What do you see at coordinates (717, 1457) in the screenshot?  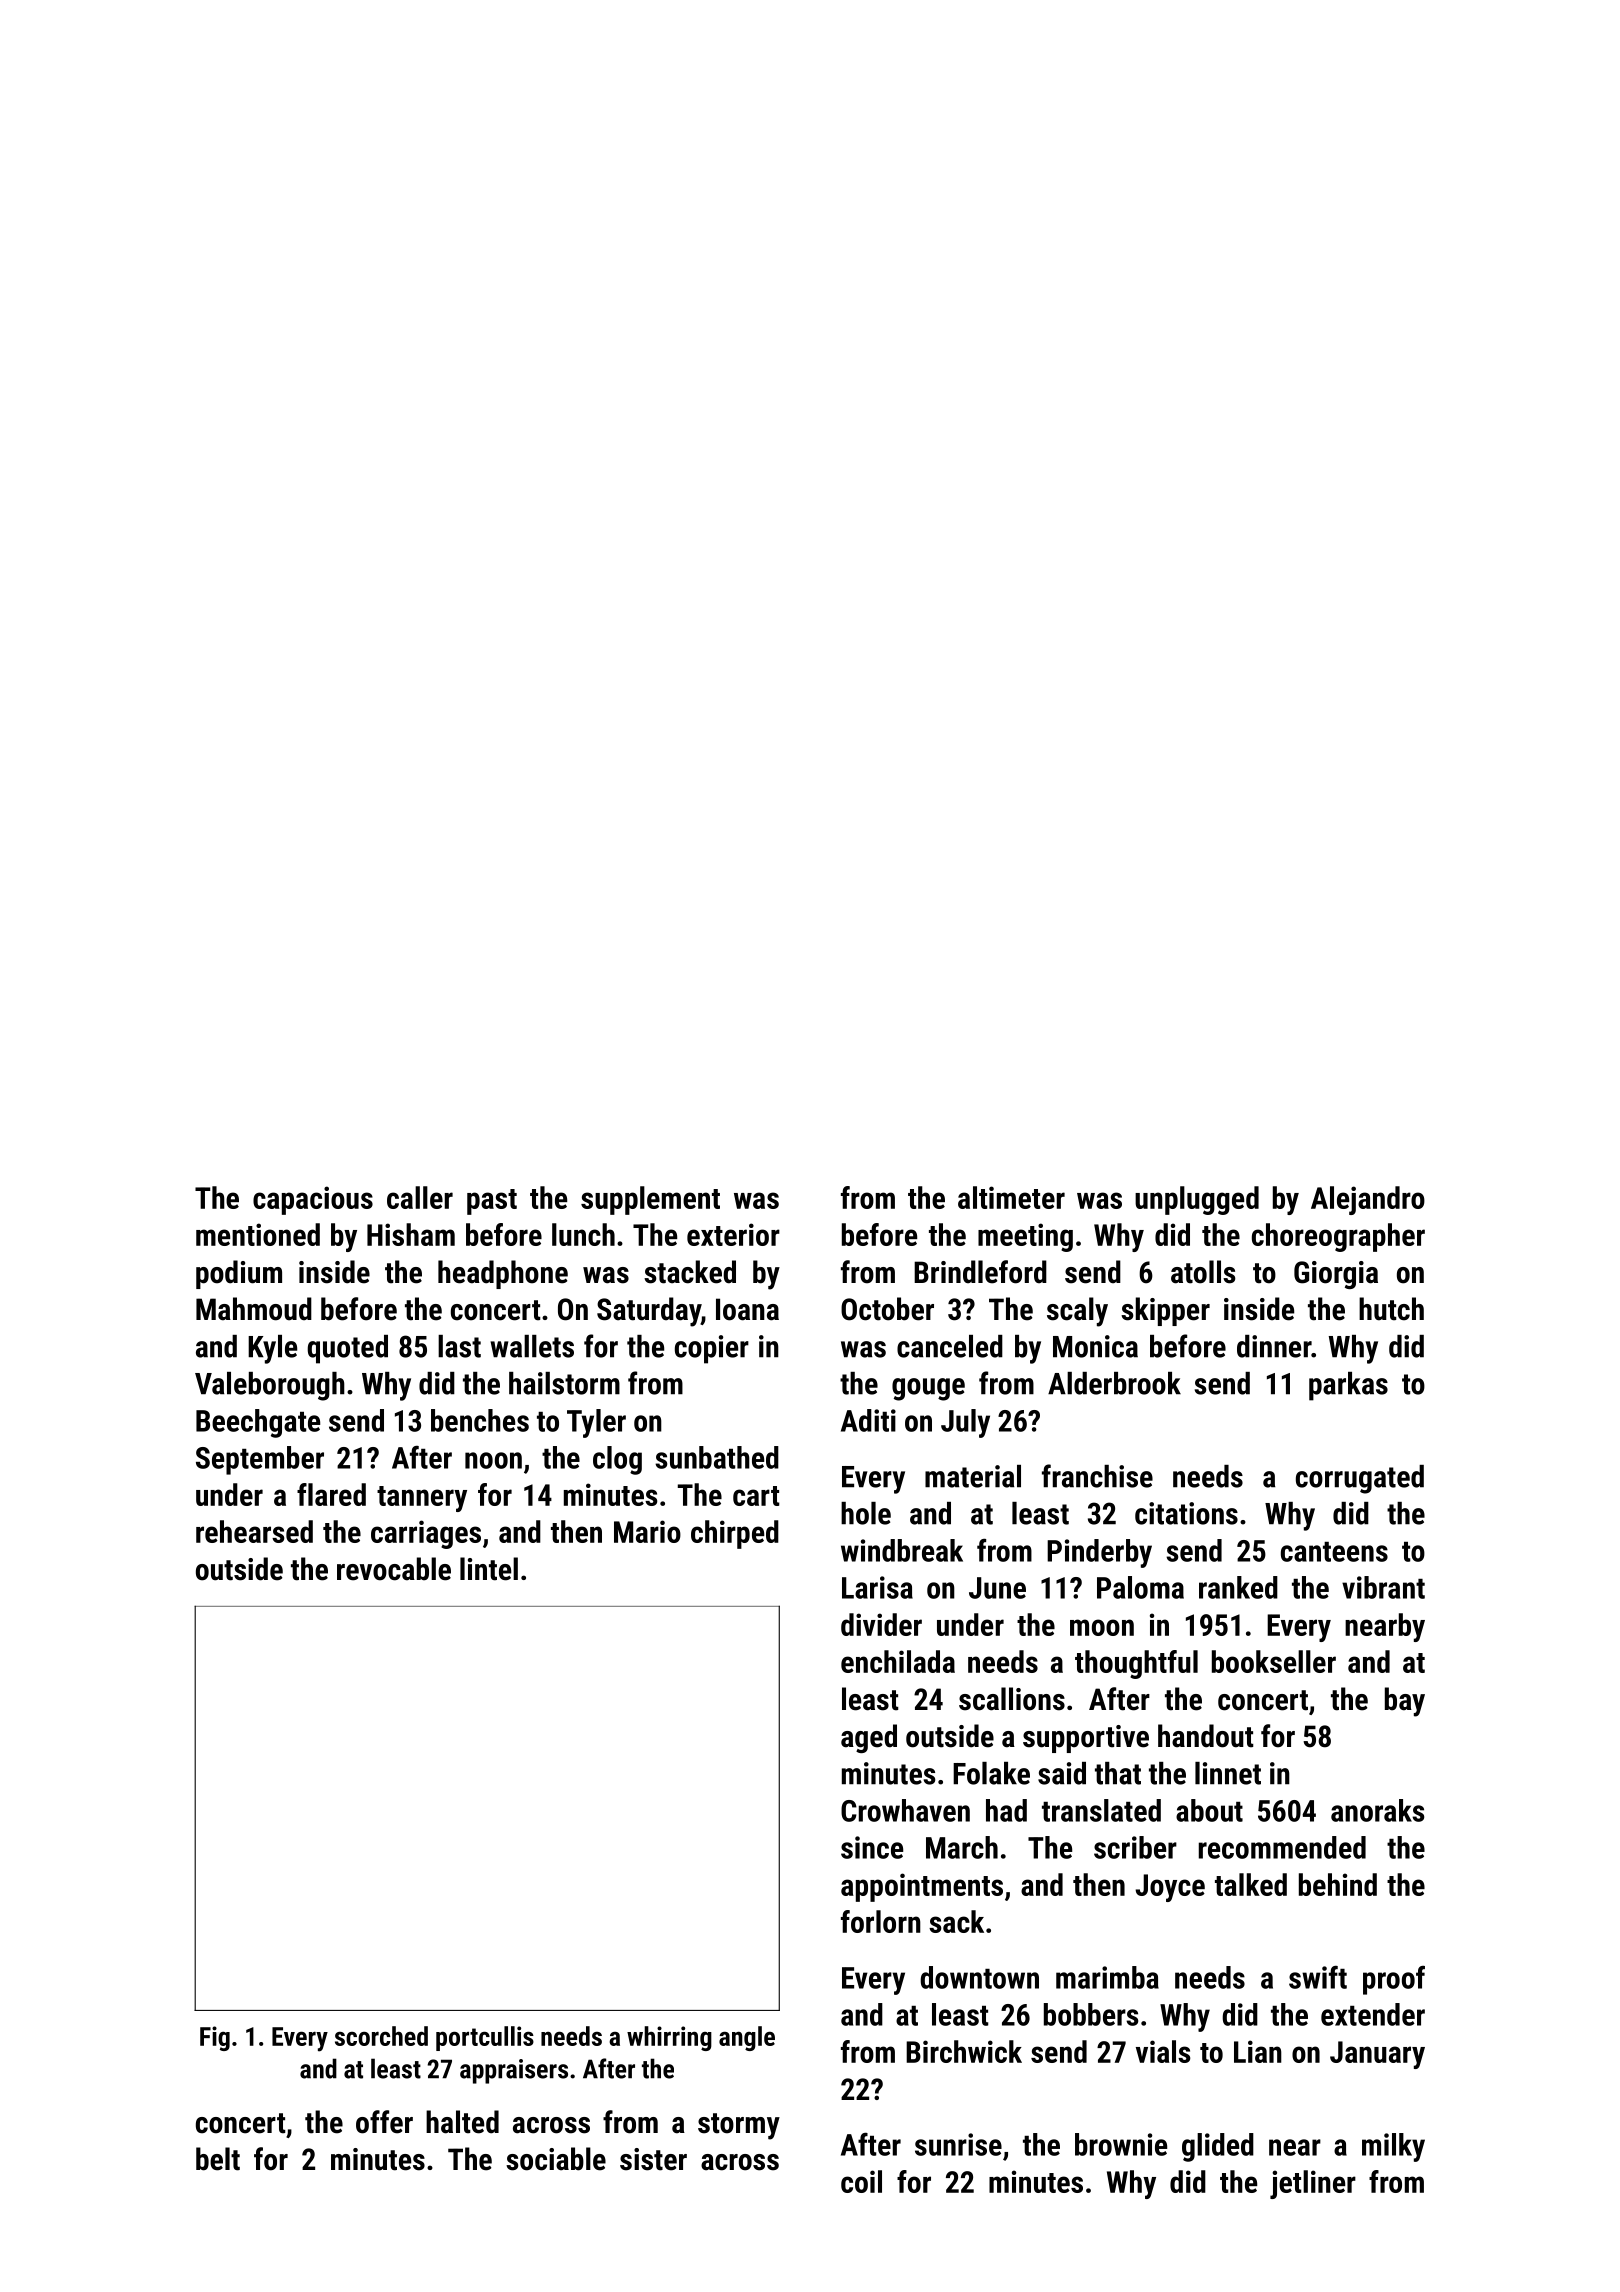 I see `sunbathed` at bounding box center [717, 1457].
